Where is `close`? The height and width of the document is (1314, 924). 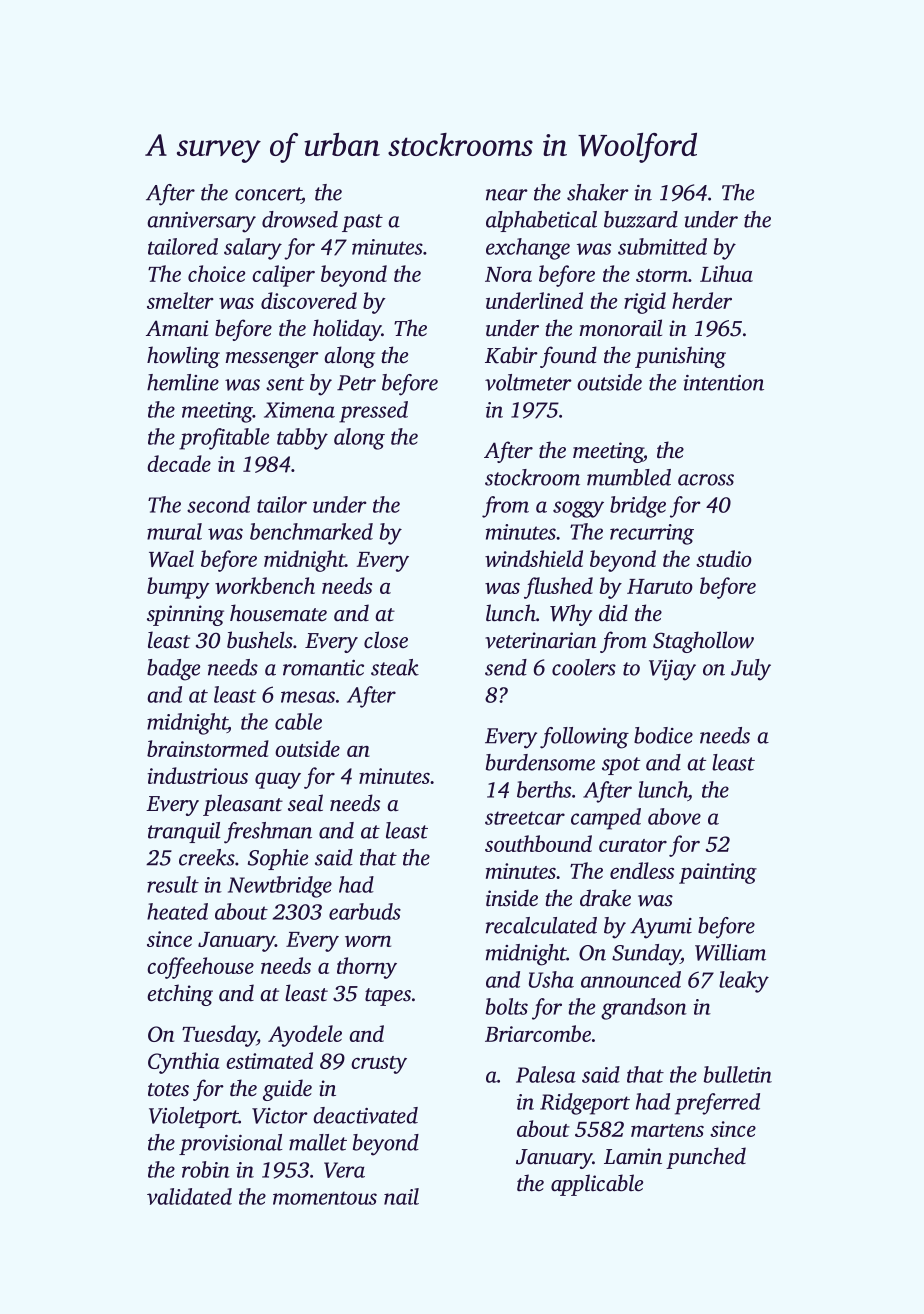 close is located at coordinates (386, 640).
